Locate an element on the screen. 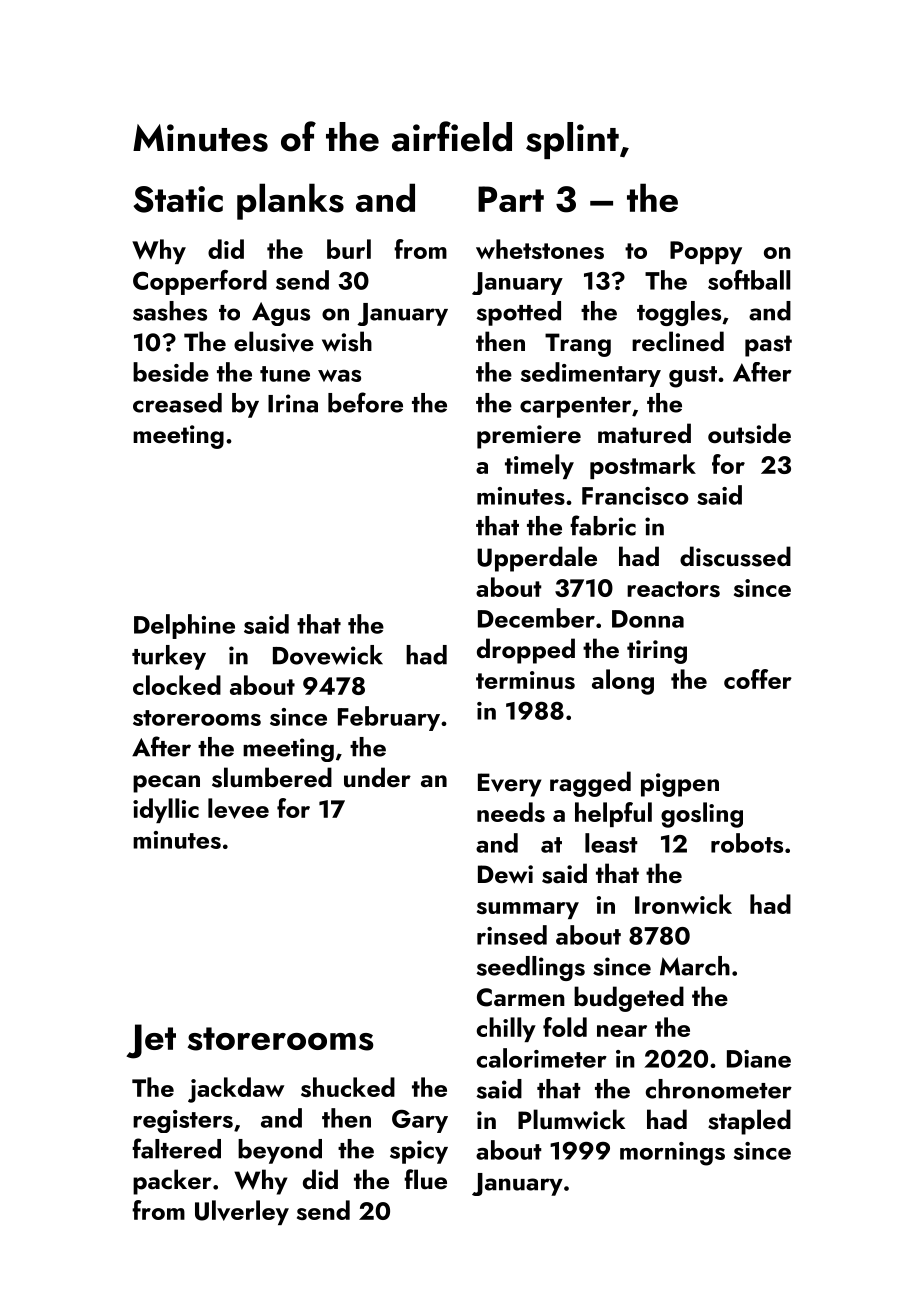 The height and width of the screenshot is (1311, 924). coffer is located at coordinates (758, 679).
